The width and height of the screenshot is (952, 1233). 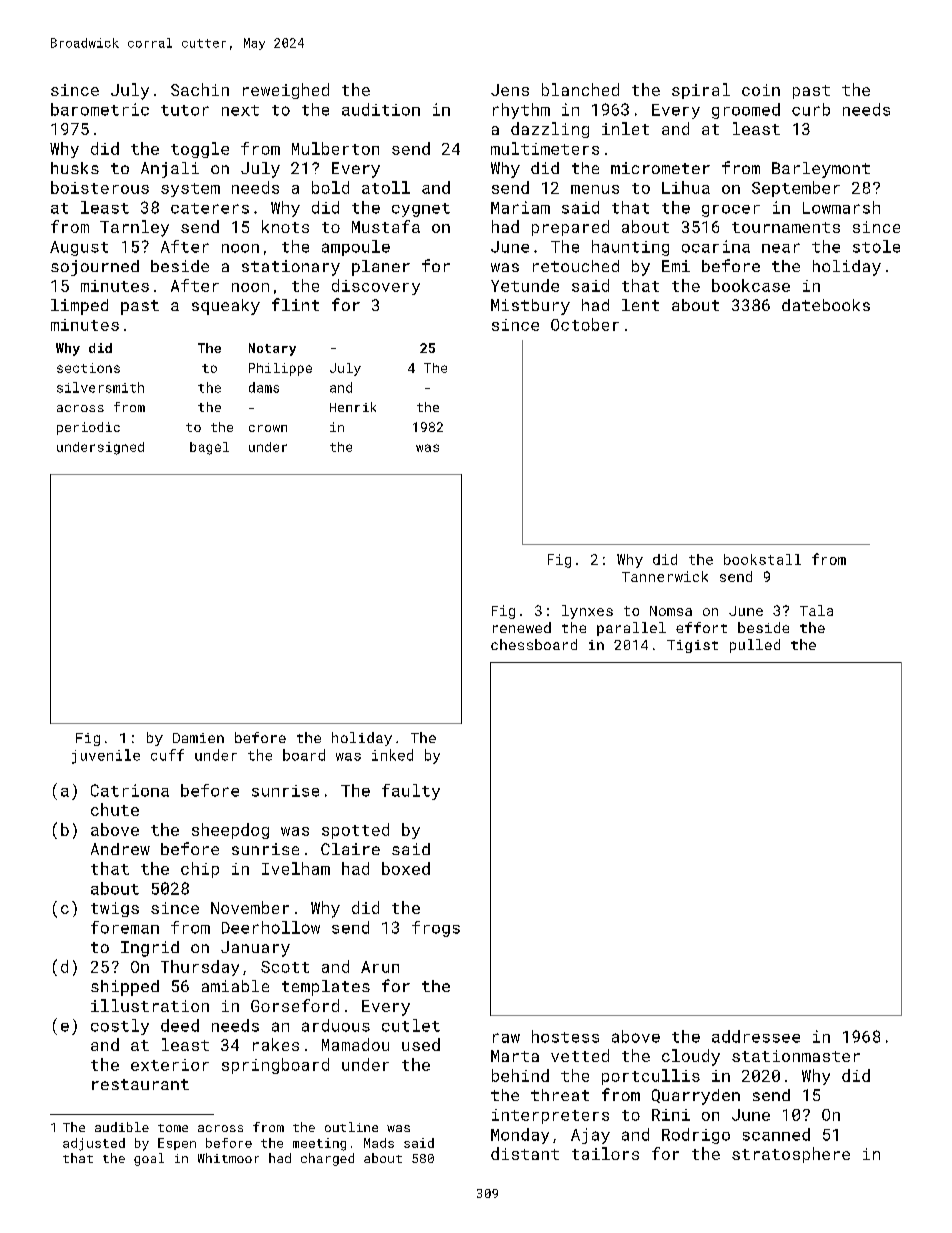 What do you see at coordinates (170, 1065) in the screenshot?
I see `exterior` at bounding box center [170, 1065].
